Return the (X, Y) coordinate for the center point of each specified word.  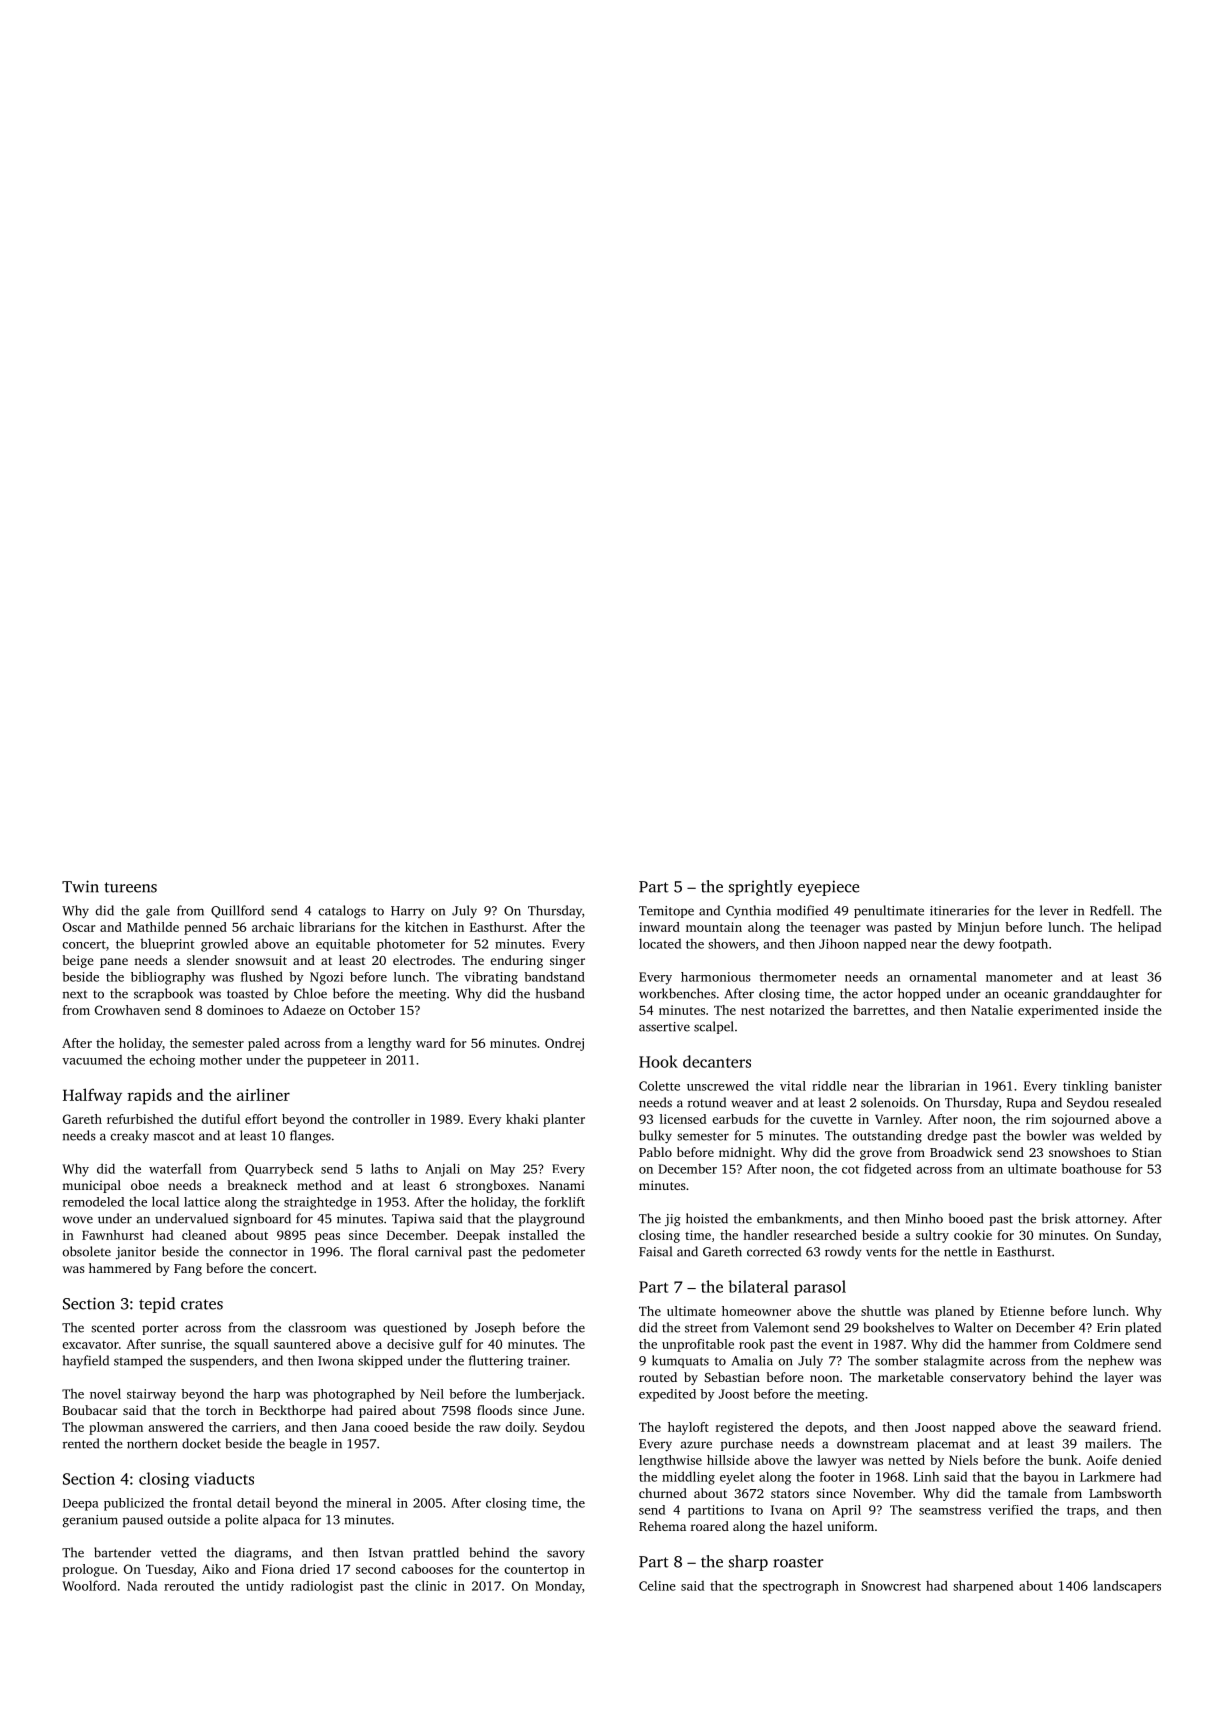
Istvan (386, 1553)
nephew (1111, 1361)
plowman (116, 1428)
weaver (752, 1104)
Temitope (666, 912)
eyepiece (828, 888)
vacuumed (92, 1060)
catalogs (342, 912)
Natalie (992, 1010)
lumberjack (548, 1395)
